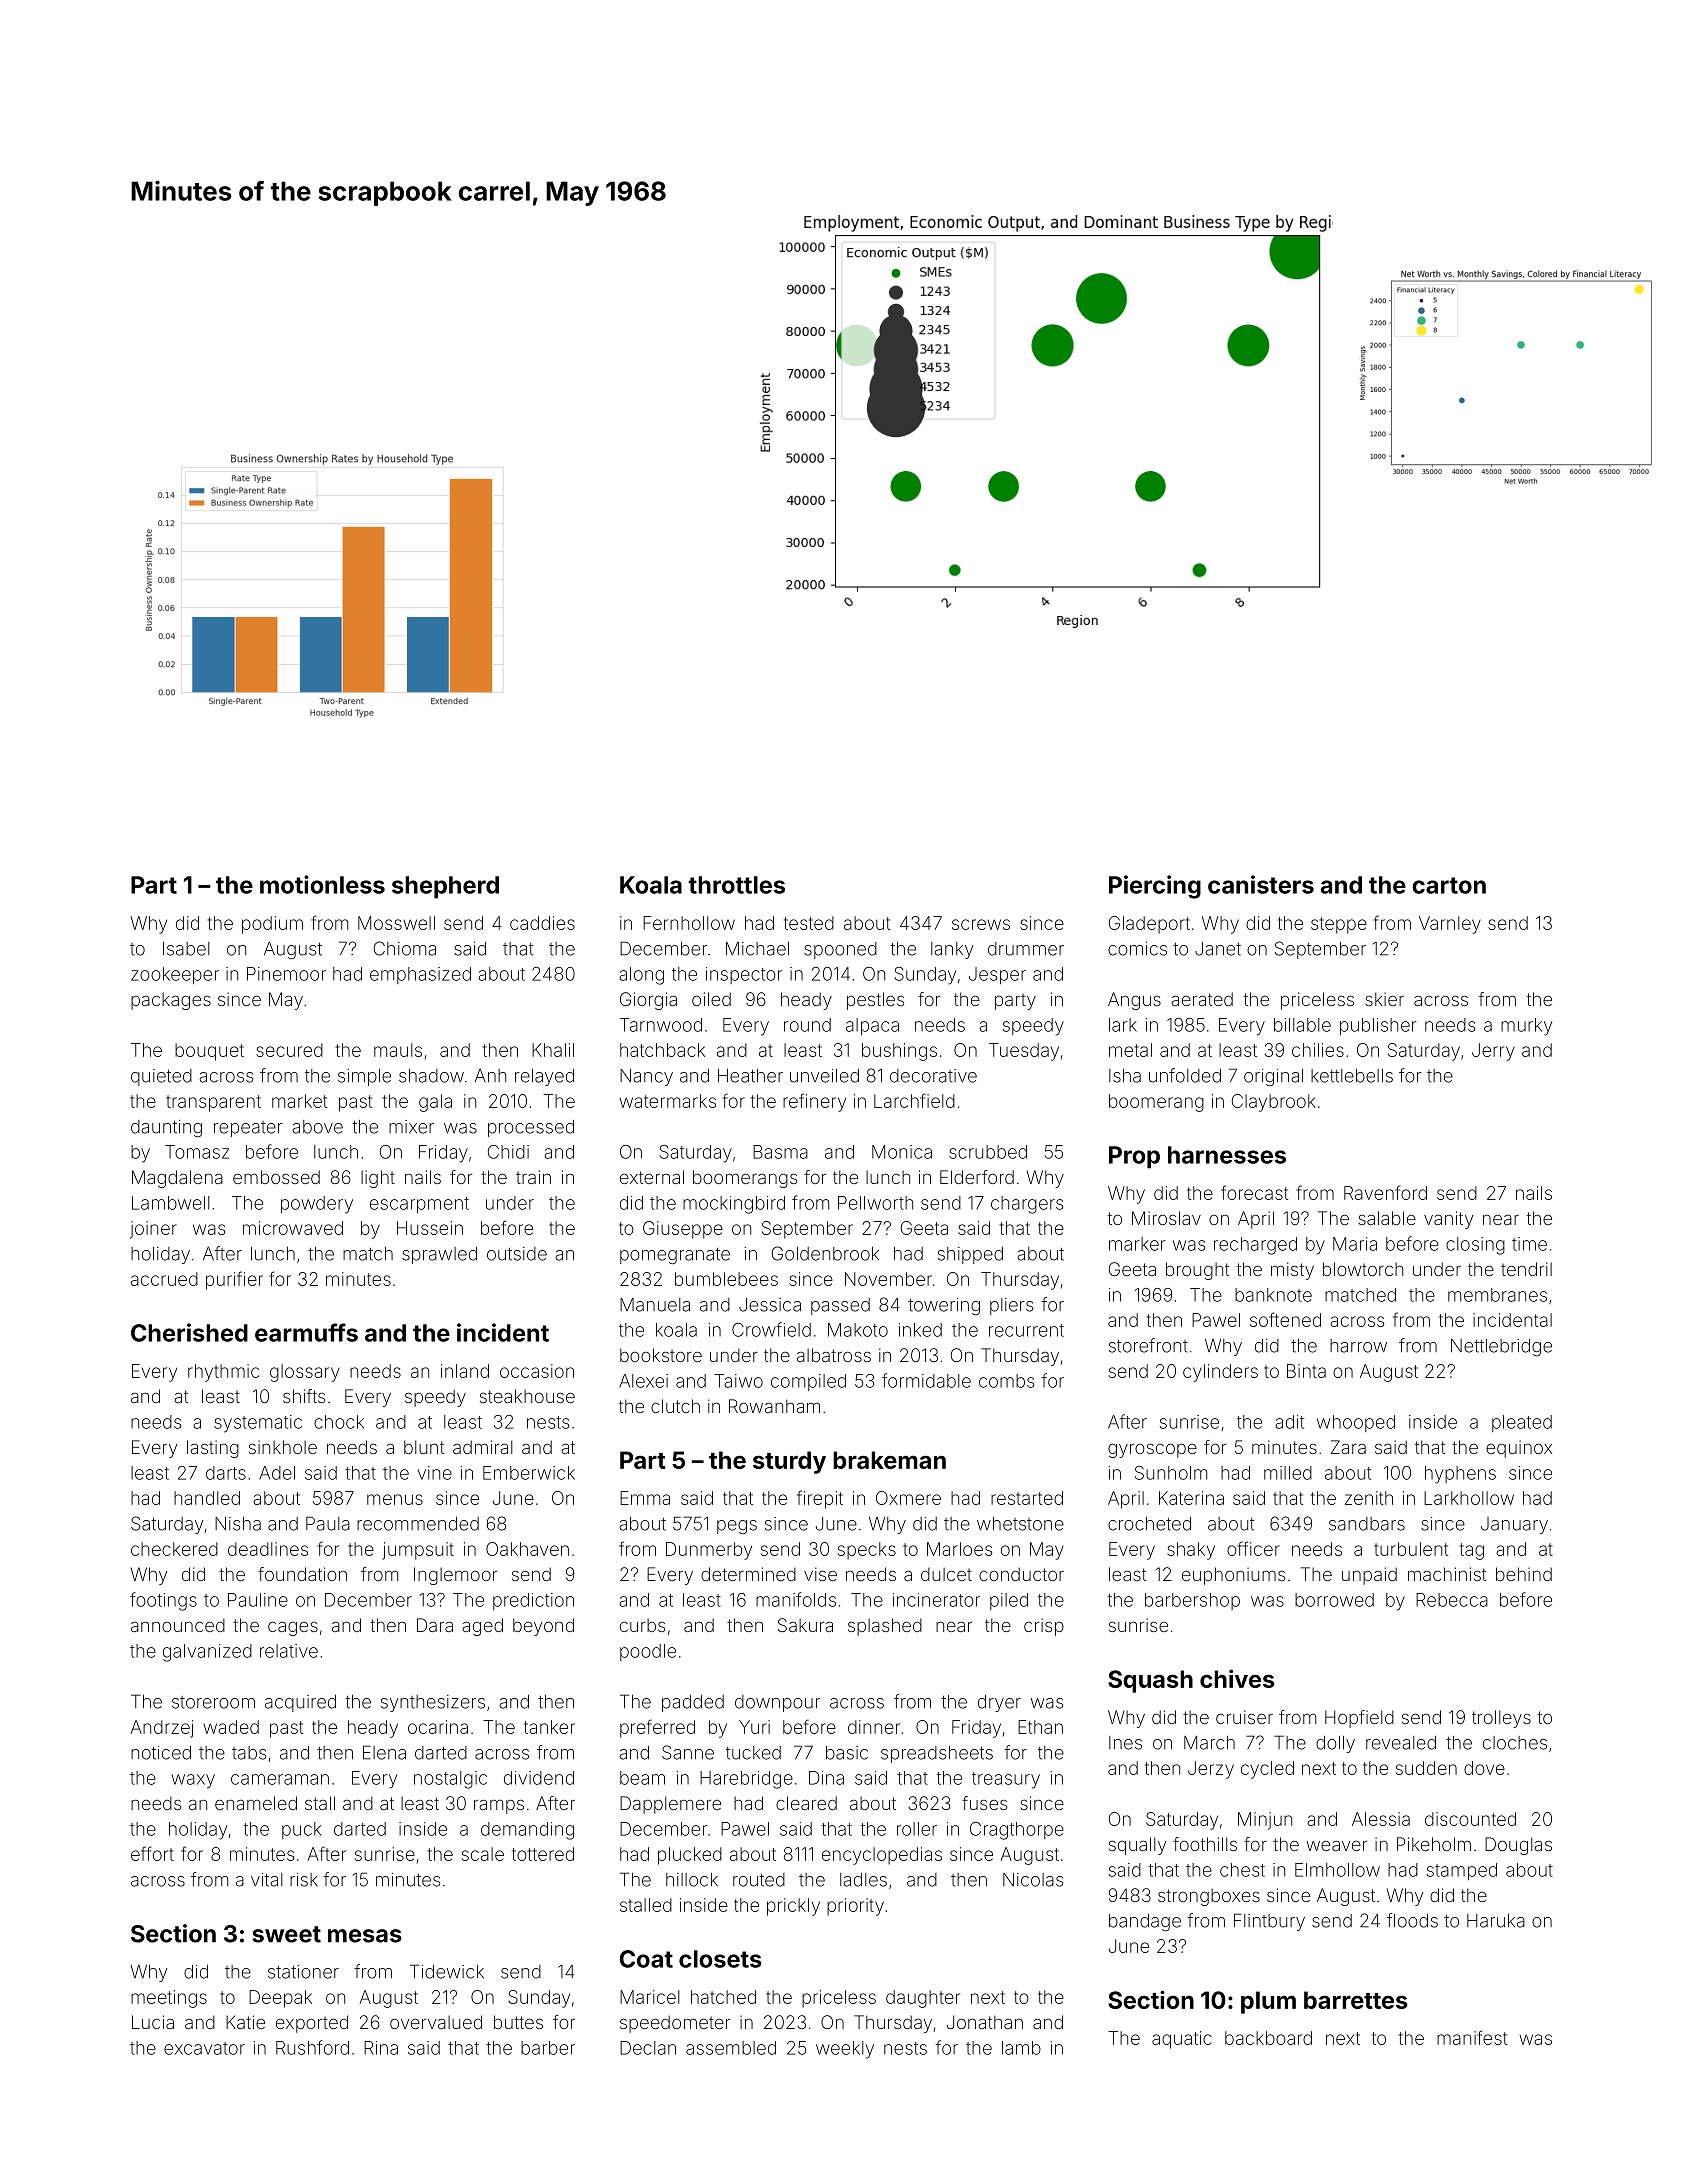 This screenshot has height=2178, width=1683. I want to click on hillock, so click(692, 1880).
